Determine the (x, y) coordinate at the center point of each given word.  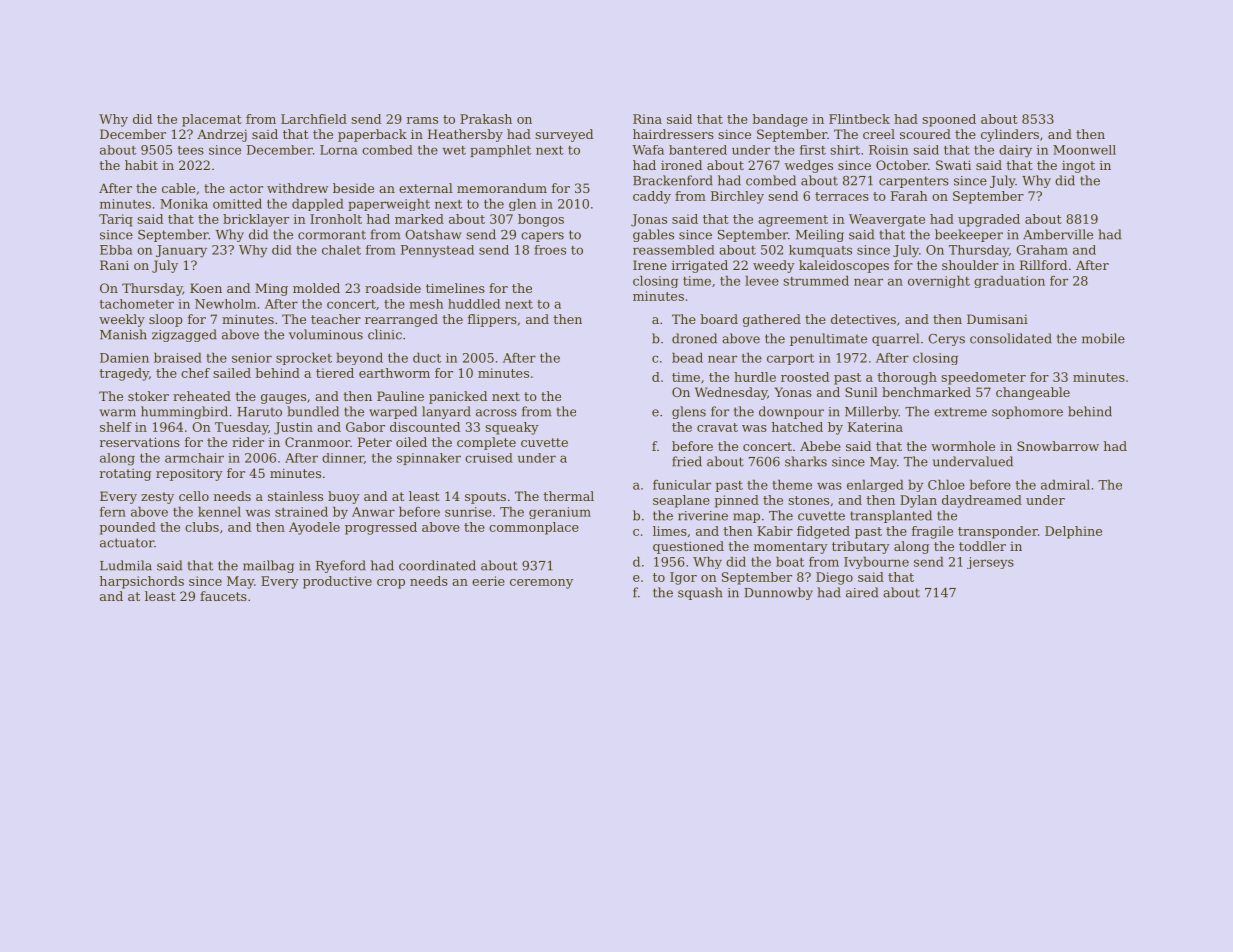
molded (316, 288)
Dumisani (997, 319)
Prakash (486, 119)
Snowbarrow (1058, 446)
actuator (127, 543)
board (719, 319)
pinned (736, 501)
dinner (343, 458)
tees (191, 150)
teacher (336, 319)
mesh (426, 304)
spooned (949, 120)
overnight (939, 281)
